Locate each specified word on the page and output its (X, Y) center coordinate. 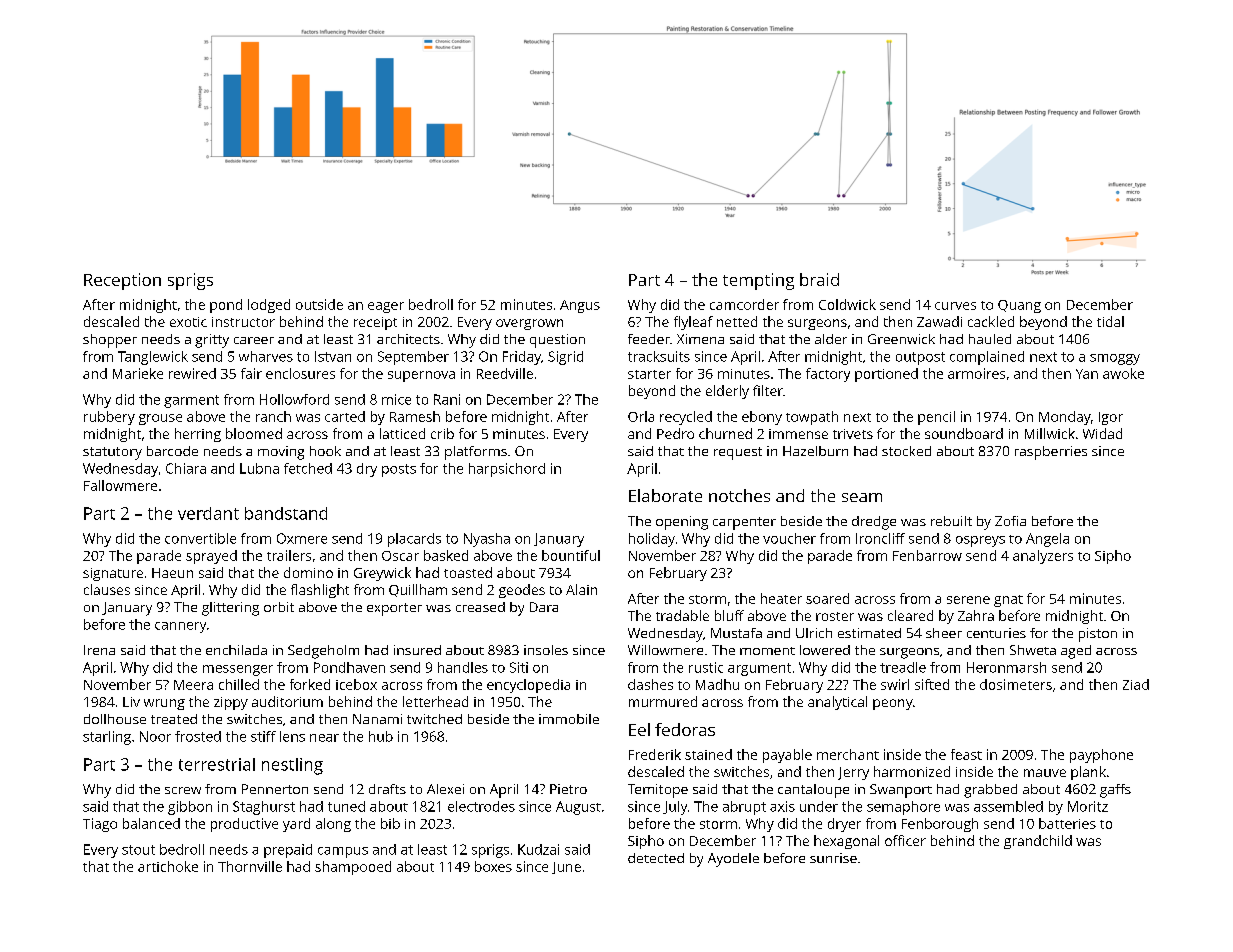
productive (244, 825)
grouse (160, 419)
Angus (580, 306)
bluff (729, 615)
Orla (641, 416)
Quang (1019, 306)
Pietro (568, 789)
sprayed (211, 557)
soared (827, 598)
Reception (122, 281)
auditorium (287, 701)
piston (1098, 635)
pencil (936, 418)
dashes (650, 684)
